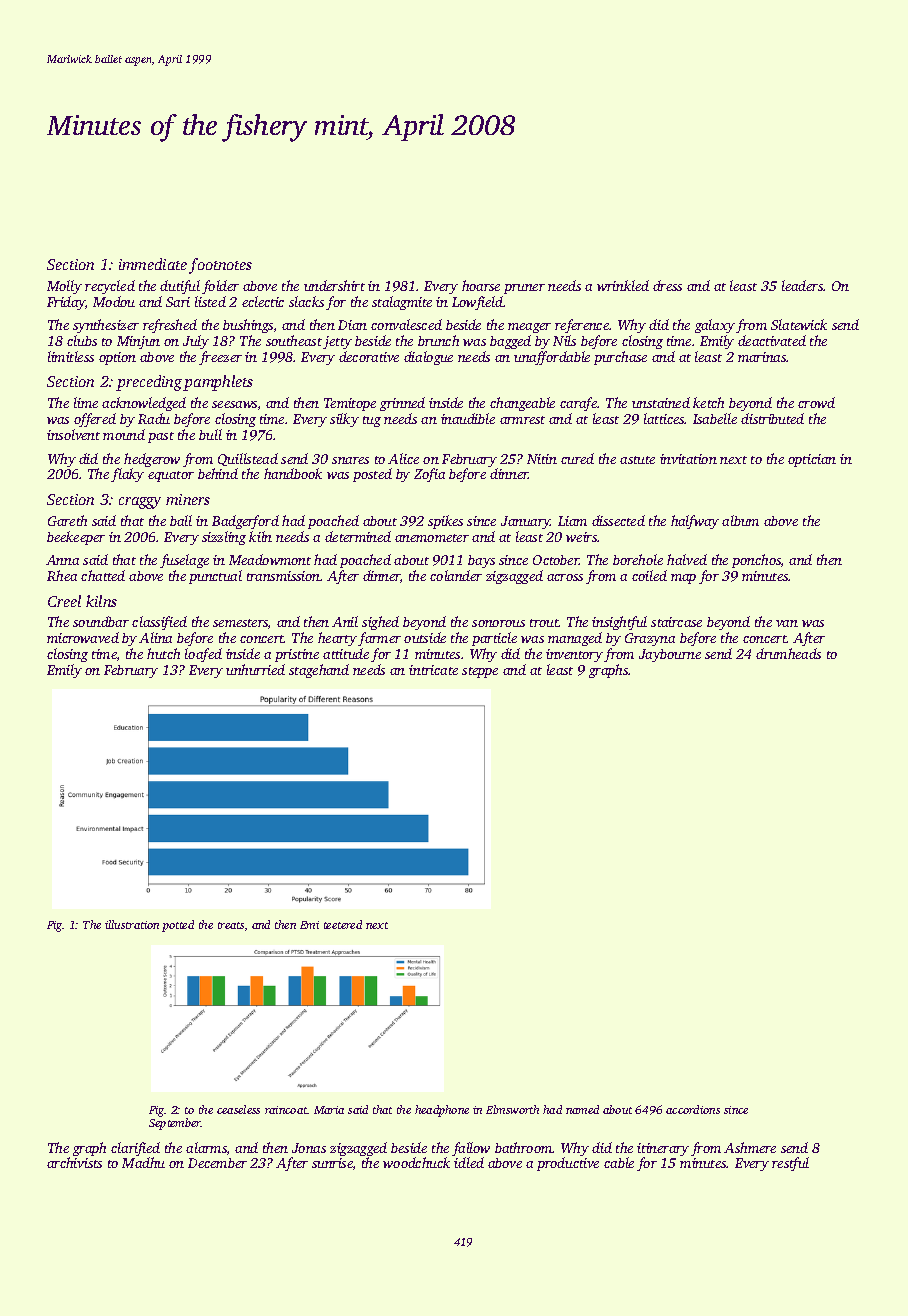 The width and height of the document is (908, 1316). I want to click on marinas, so click(762, 357).
